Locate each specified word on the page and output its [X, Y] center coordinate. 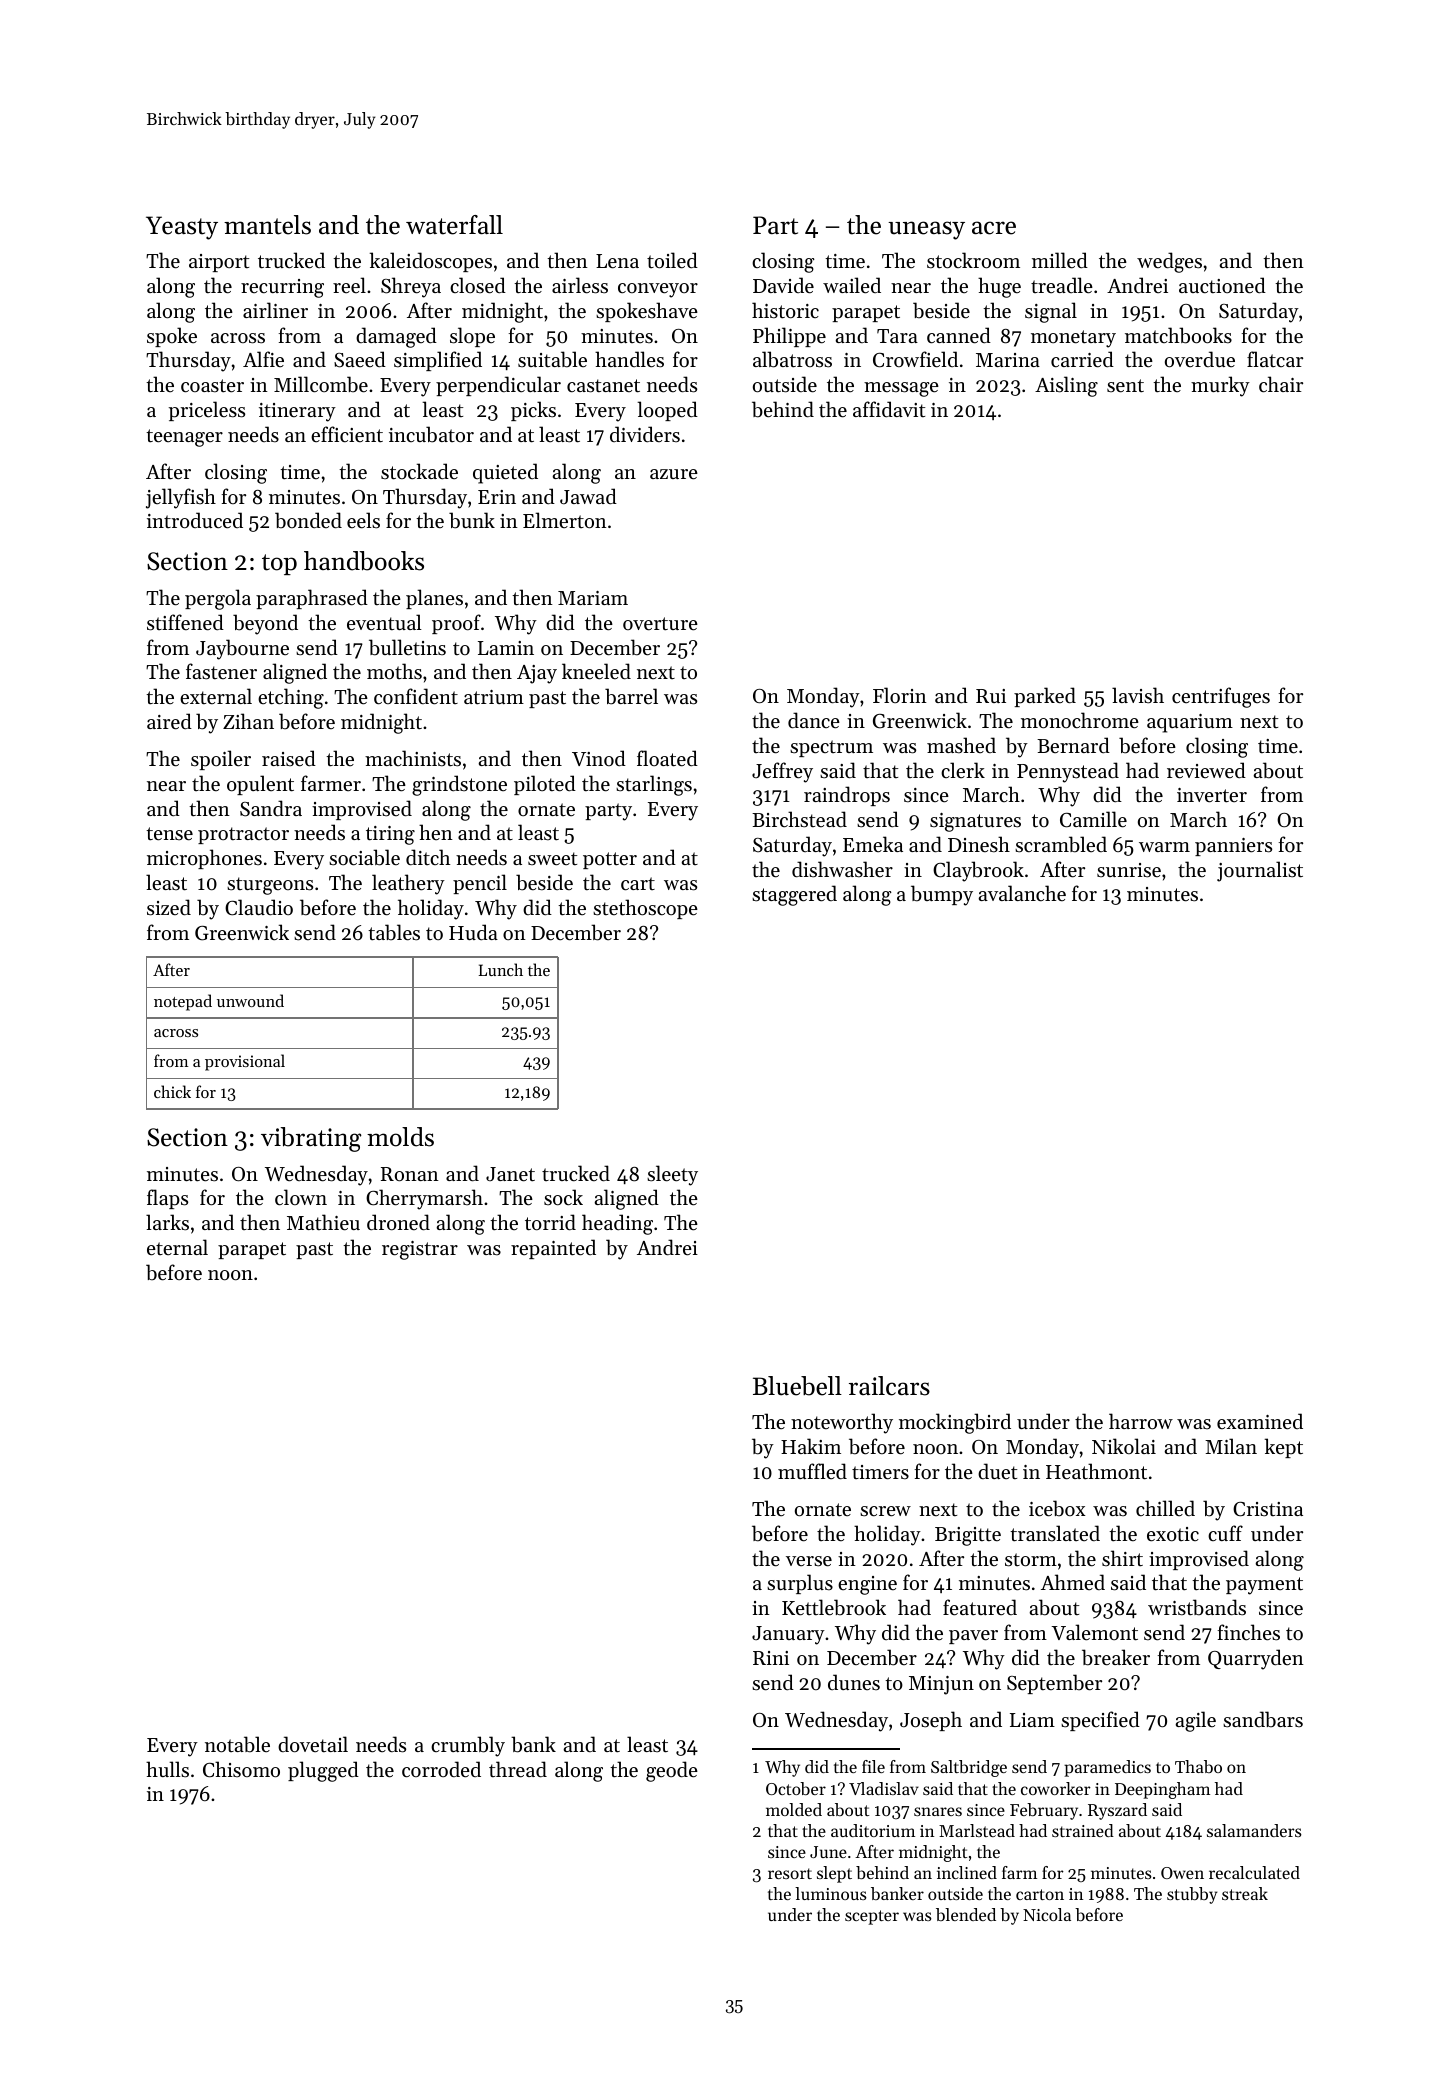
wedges [1169, 262]
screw [885, 1511]
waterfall [454, 225]
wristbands [1197, 1607]
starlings [654, 785]
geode [672, 1771]
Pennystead [1068, 772]
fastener [221, 671]
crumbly [468, 1746]
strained [1083, 1830]
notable [237, 1744]
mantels [267, 225]
